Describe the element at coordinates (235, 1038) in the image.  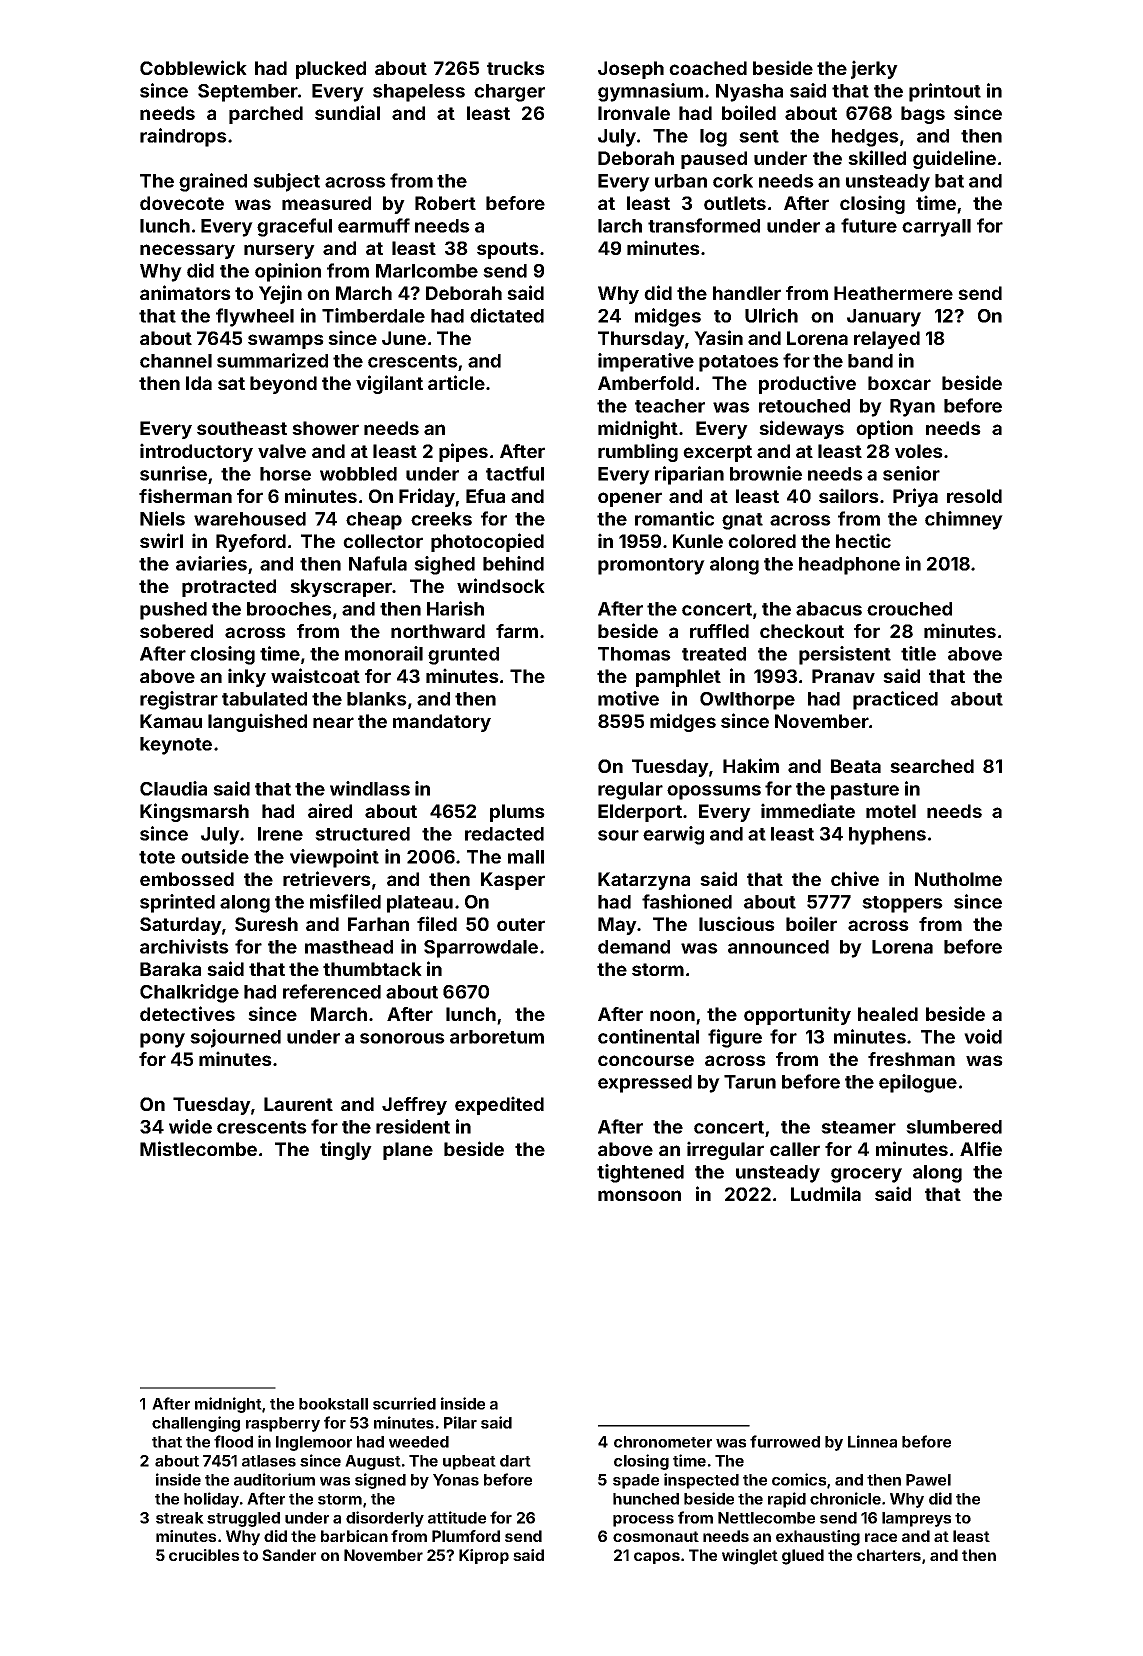
I see `sojourned` at that location.
